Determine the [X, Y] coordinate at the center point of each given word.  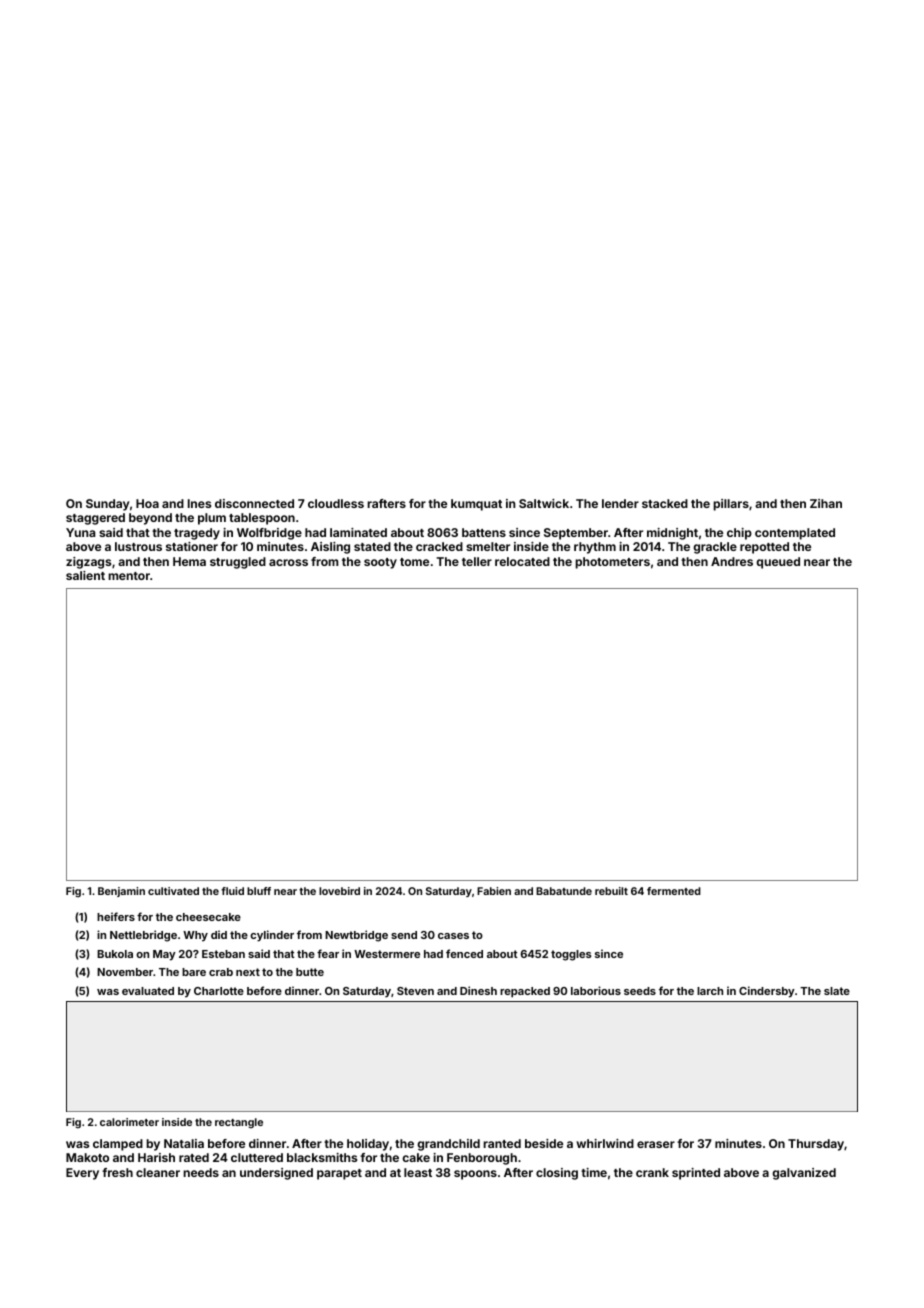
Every [82, 1174]
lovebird [339, 891]
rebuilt [611, 891]
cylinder [272, 936]
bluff [259, 891]
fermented [674, 891]
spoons [475, 1175]
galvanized [804, 1174]
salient [85, 575]
